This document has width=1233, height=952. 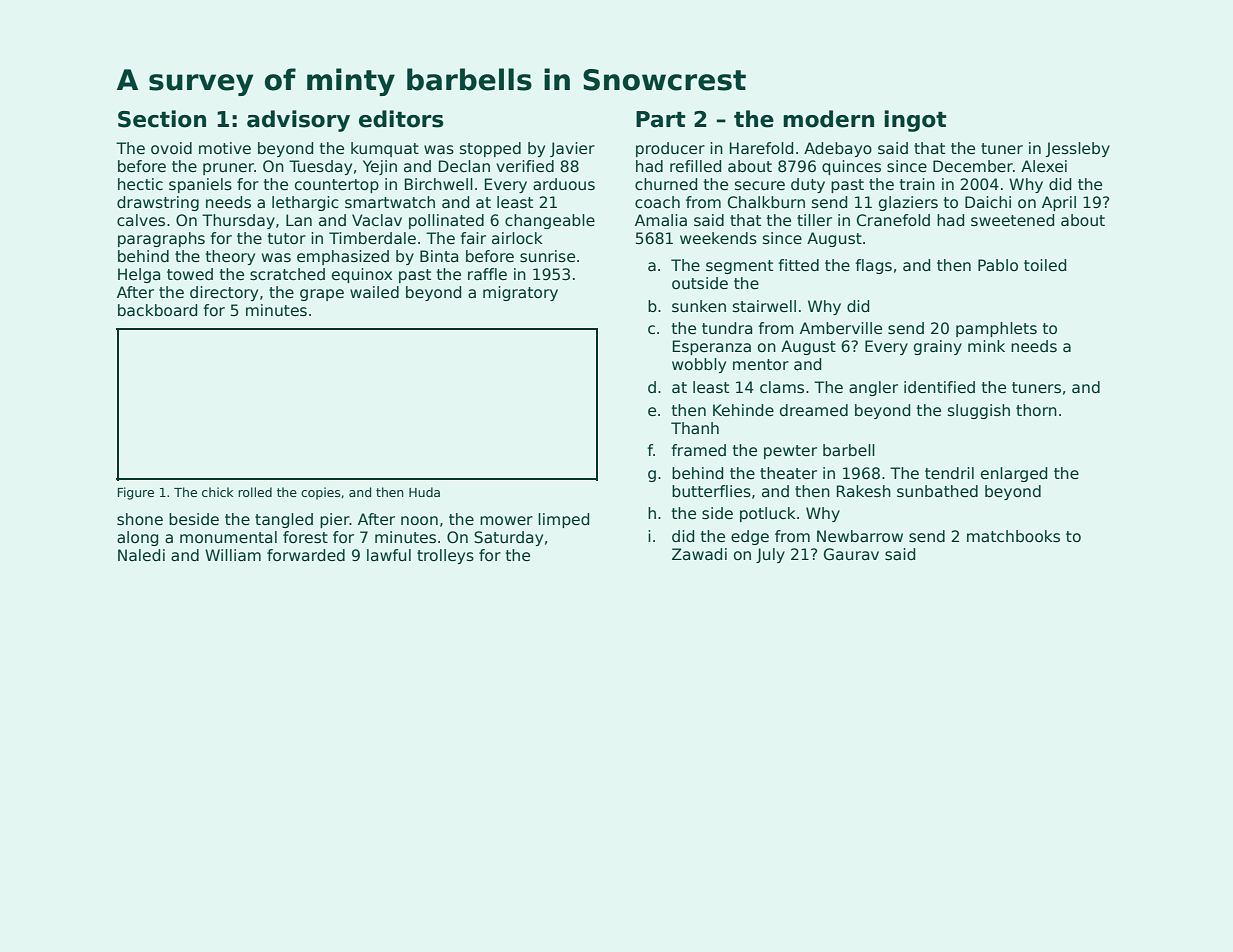 I want to click on butterflies, so click(x=711, y=491).
